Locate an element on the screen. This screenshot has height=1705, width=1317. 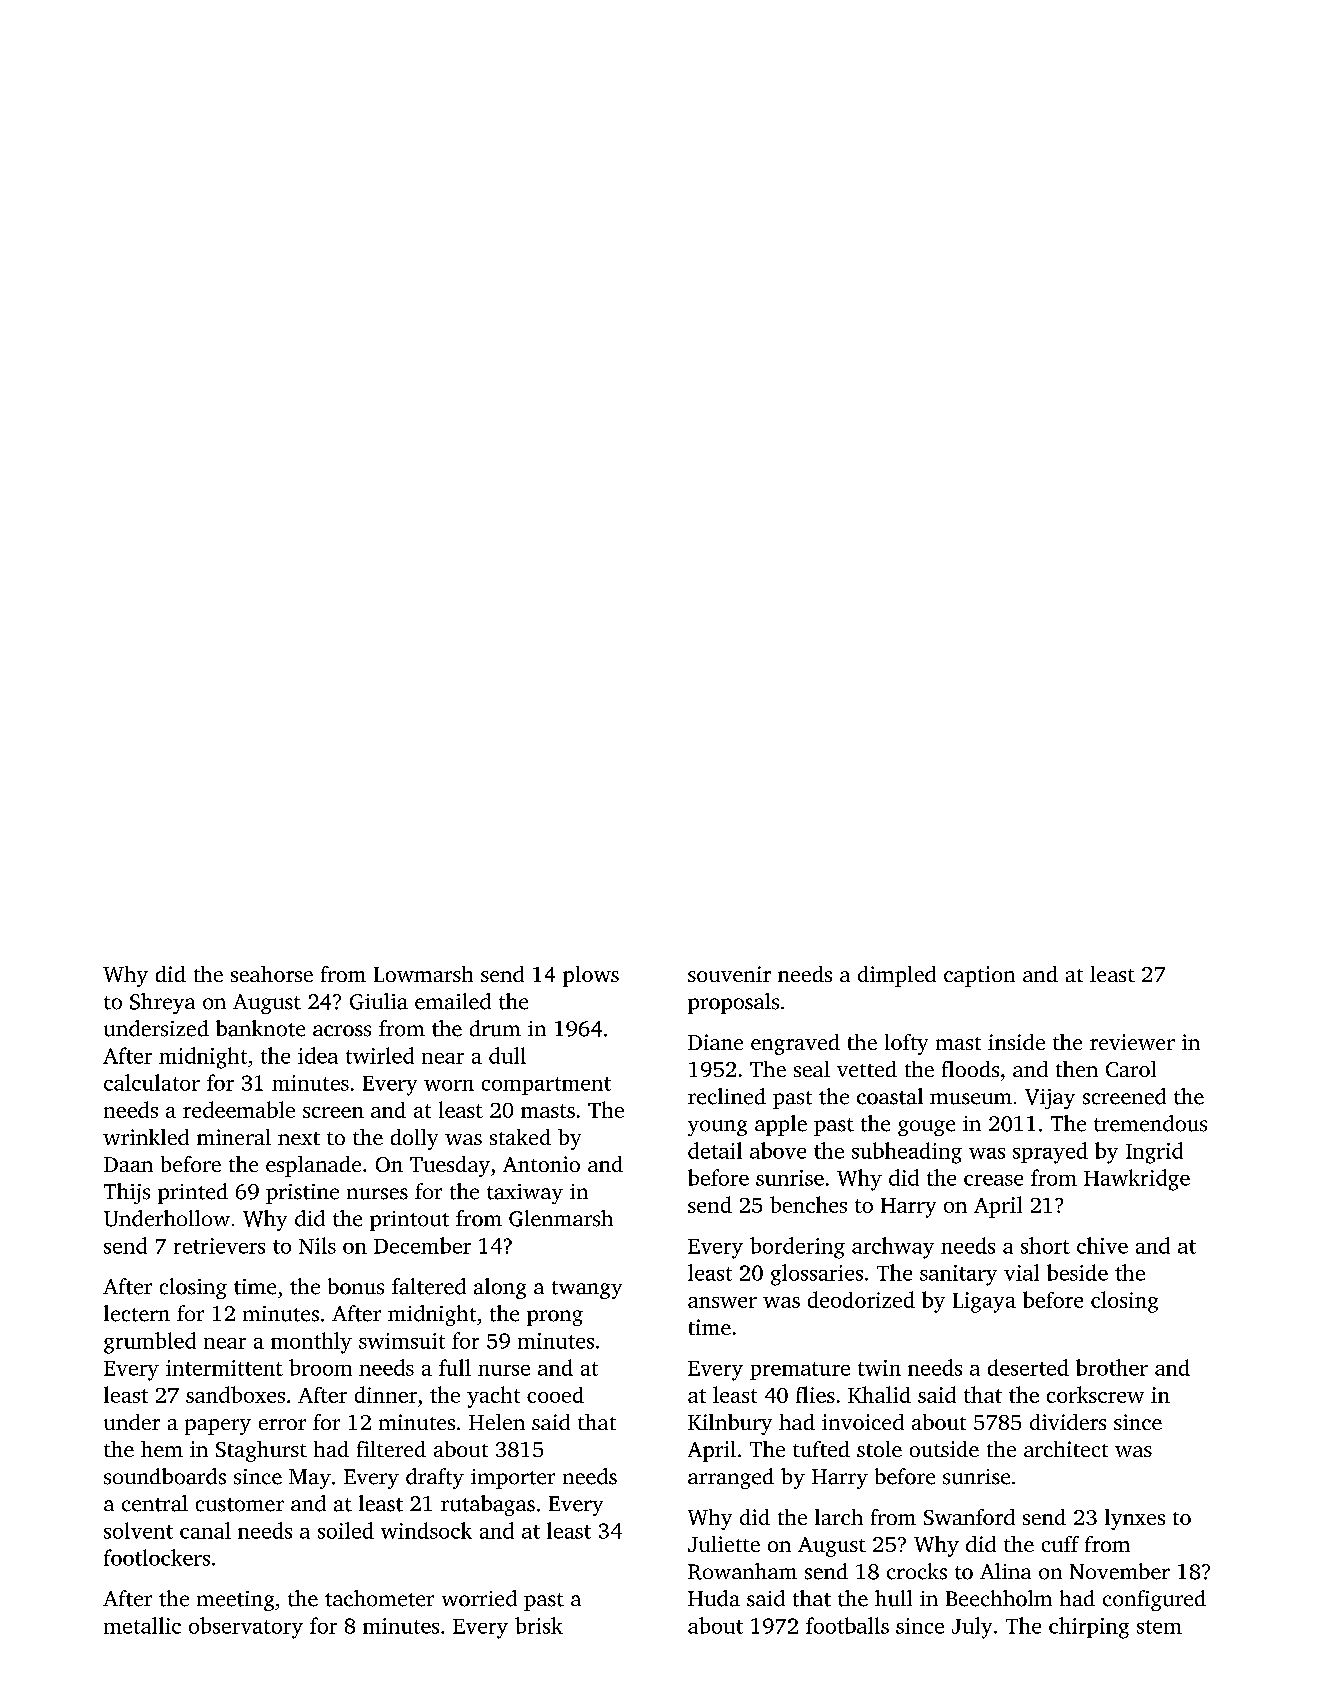
tremendous is located at coordinates (1150, 1123).
